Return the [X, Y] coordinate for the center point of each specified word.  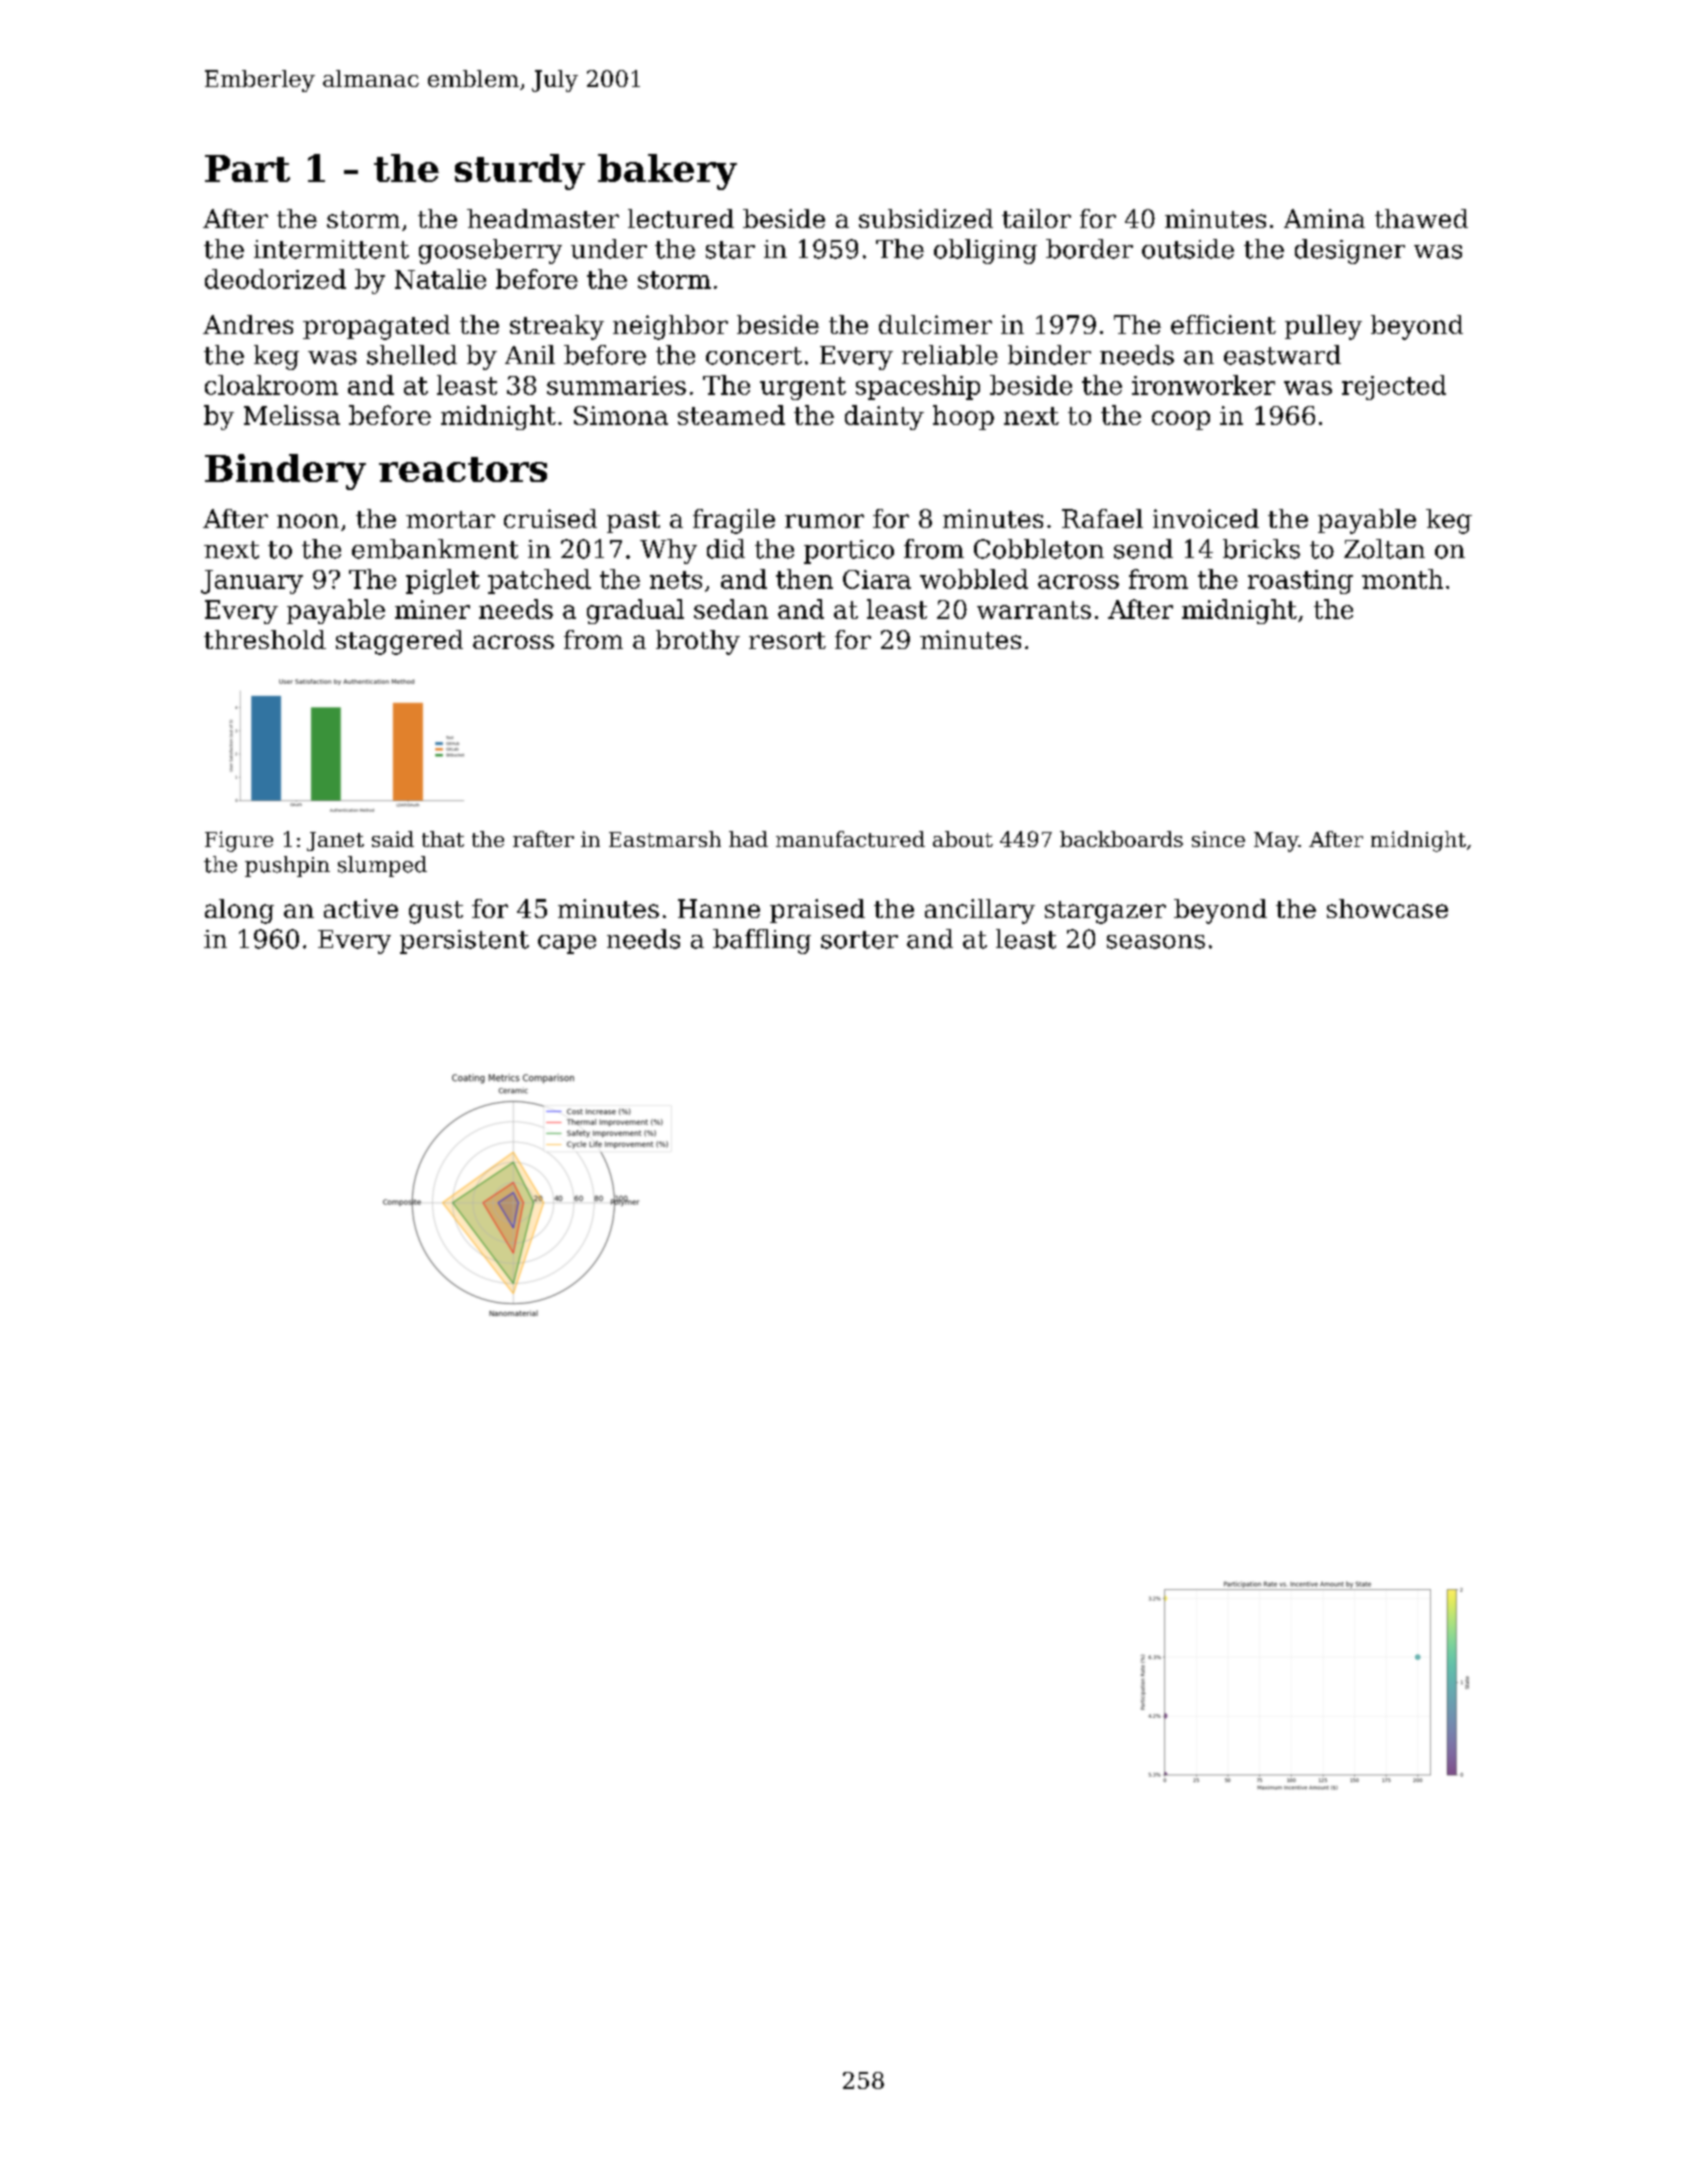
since [1218, 839]
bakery [667, 172]
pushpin [287, 866]
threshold [265, 639]
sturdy [520, 172]
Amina [1324, 218]
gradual [635, 611]
